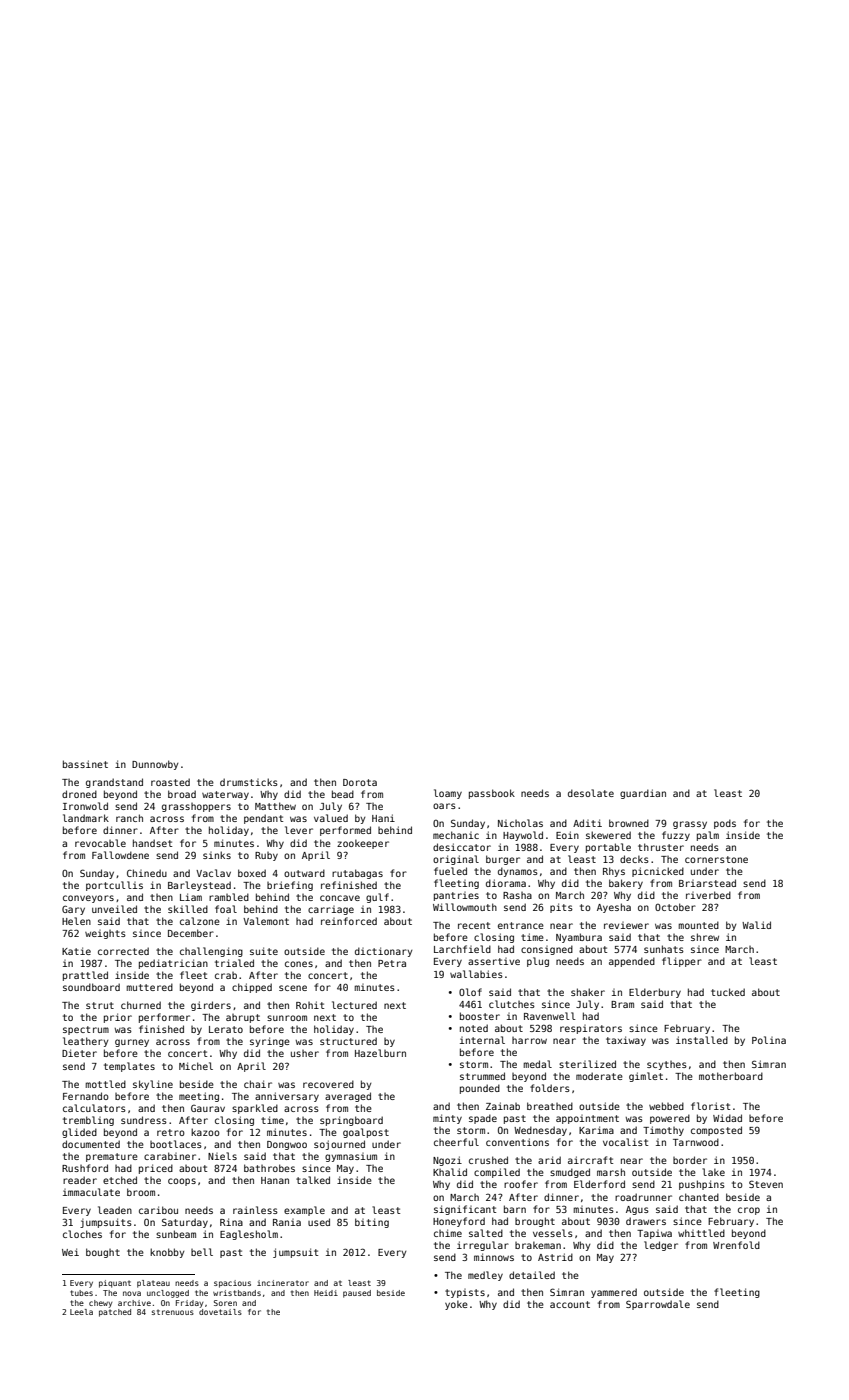 The height and width of the screenshot is (1400, 849). I want to click on guardian, so click(643, 794).
